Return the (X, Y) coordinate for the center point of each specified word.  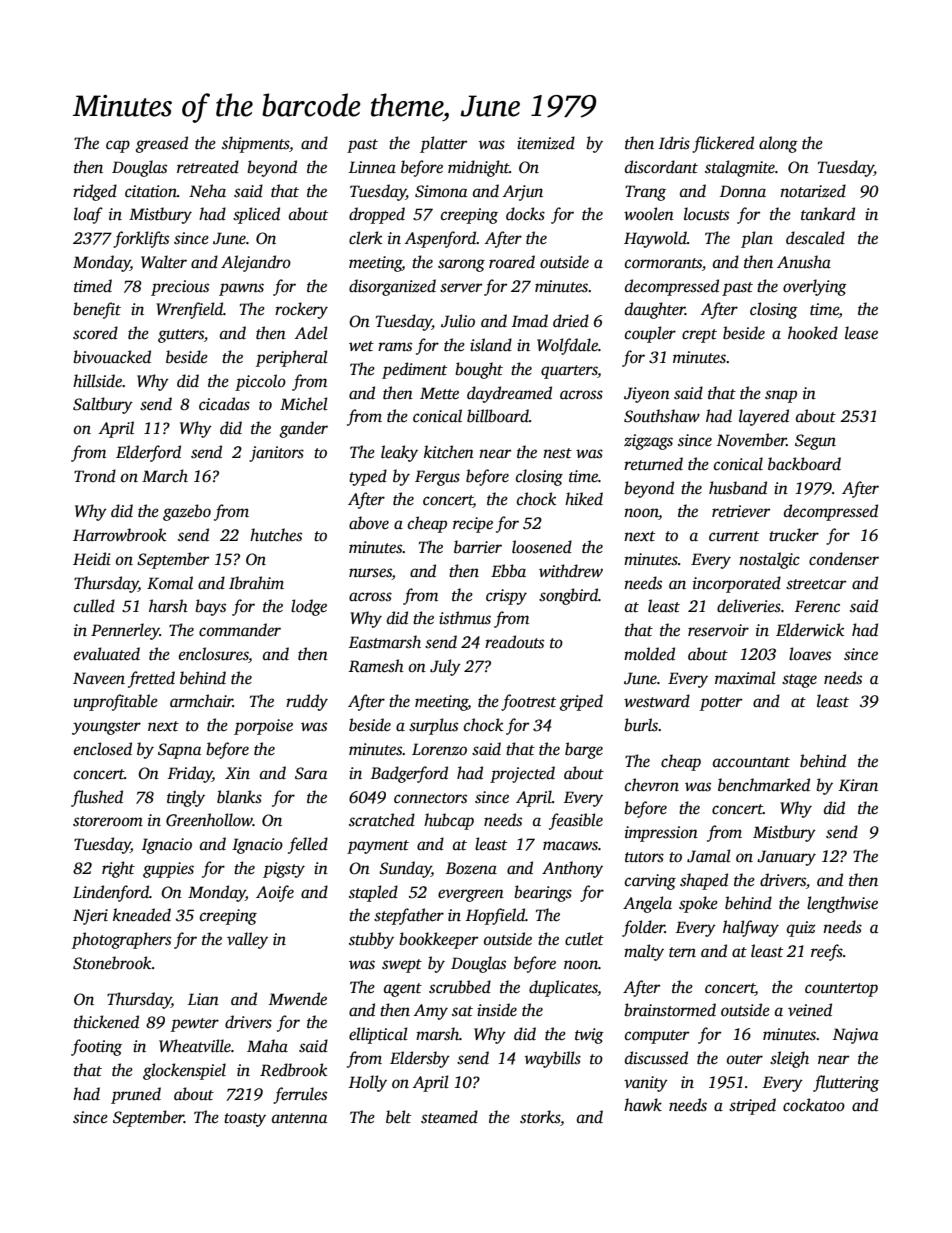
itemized (546, 143)
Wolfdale (567, 346)
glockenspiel (184, 1071)
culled (94, 606)
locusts (706, 214)
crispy (506, 597)
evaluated (107, 654)
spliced (256, 215)
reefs (827, 952)
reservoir (718, 630)
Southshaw (662, 416)
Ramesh (376, 666)
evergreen (471, 895)
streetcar (816, 584)
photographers (121, 940)
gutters (181, 336)
